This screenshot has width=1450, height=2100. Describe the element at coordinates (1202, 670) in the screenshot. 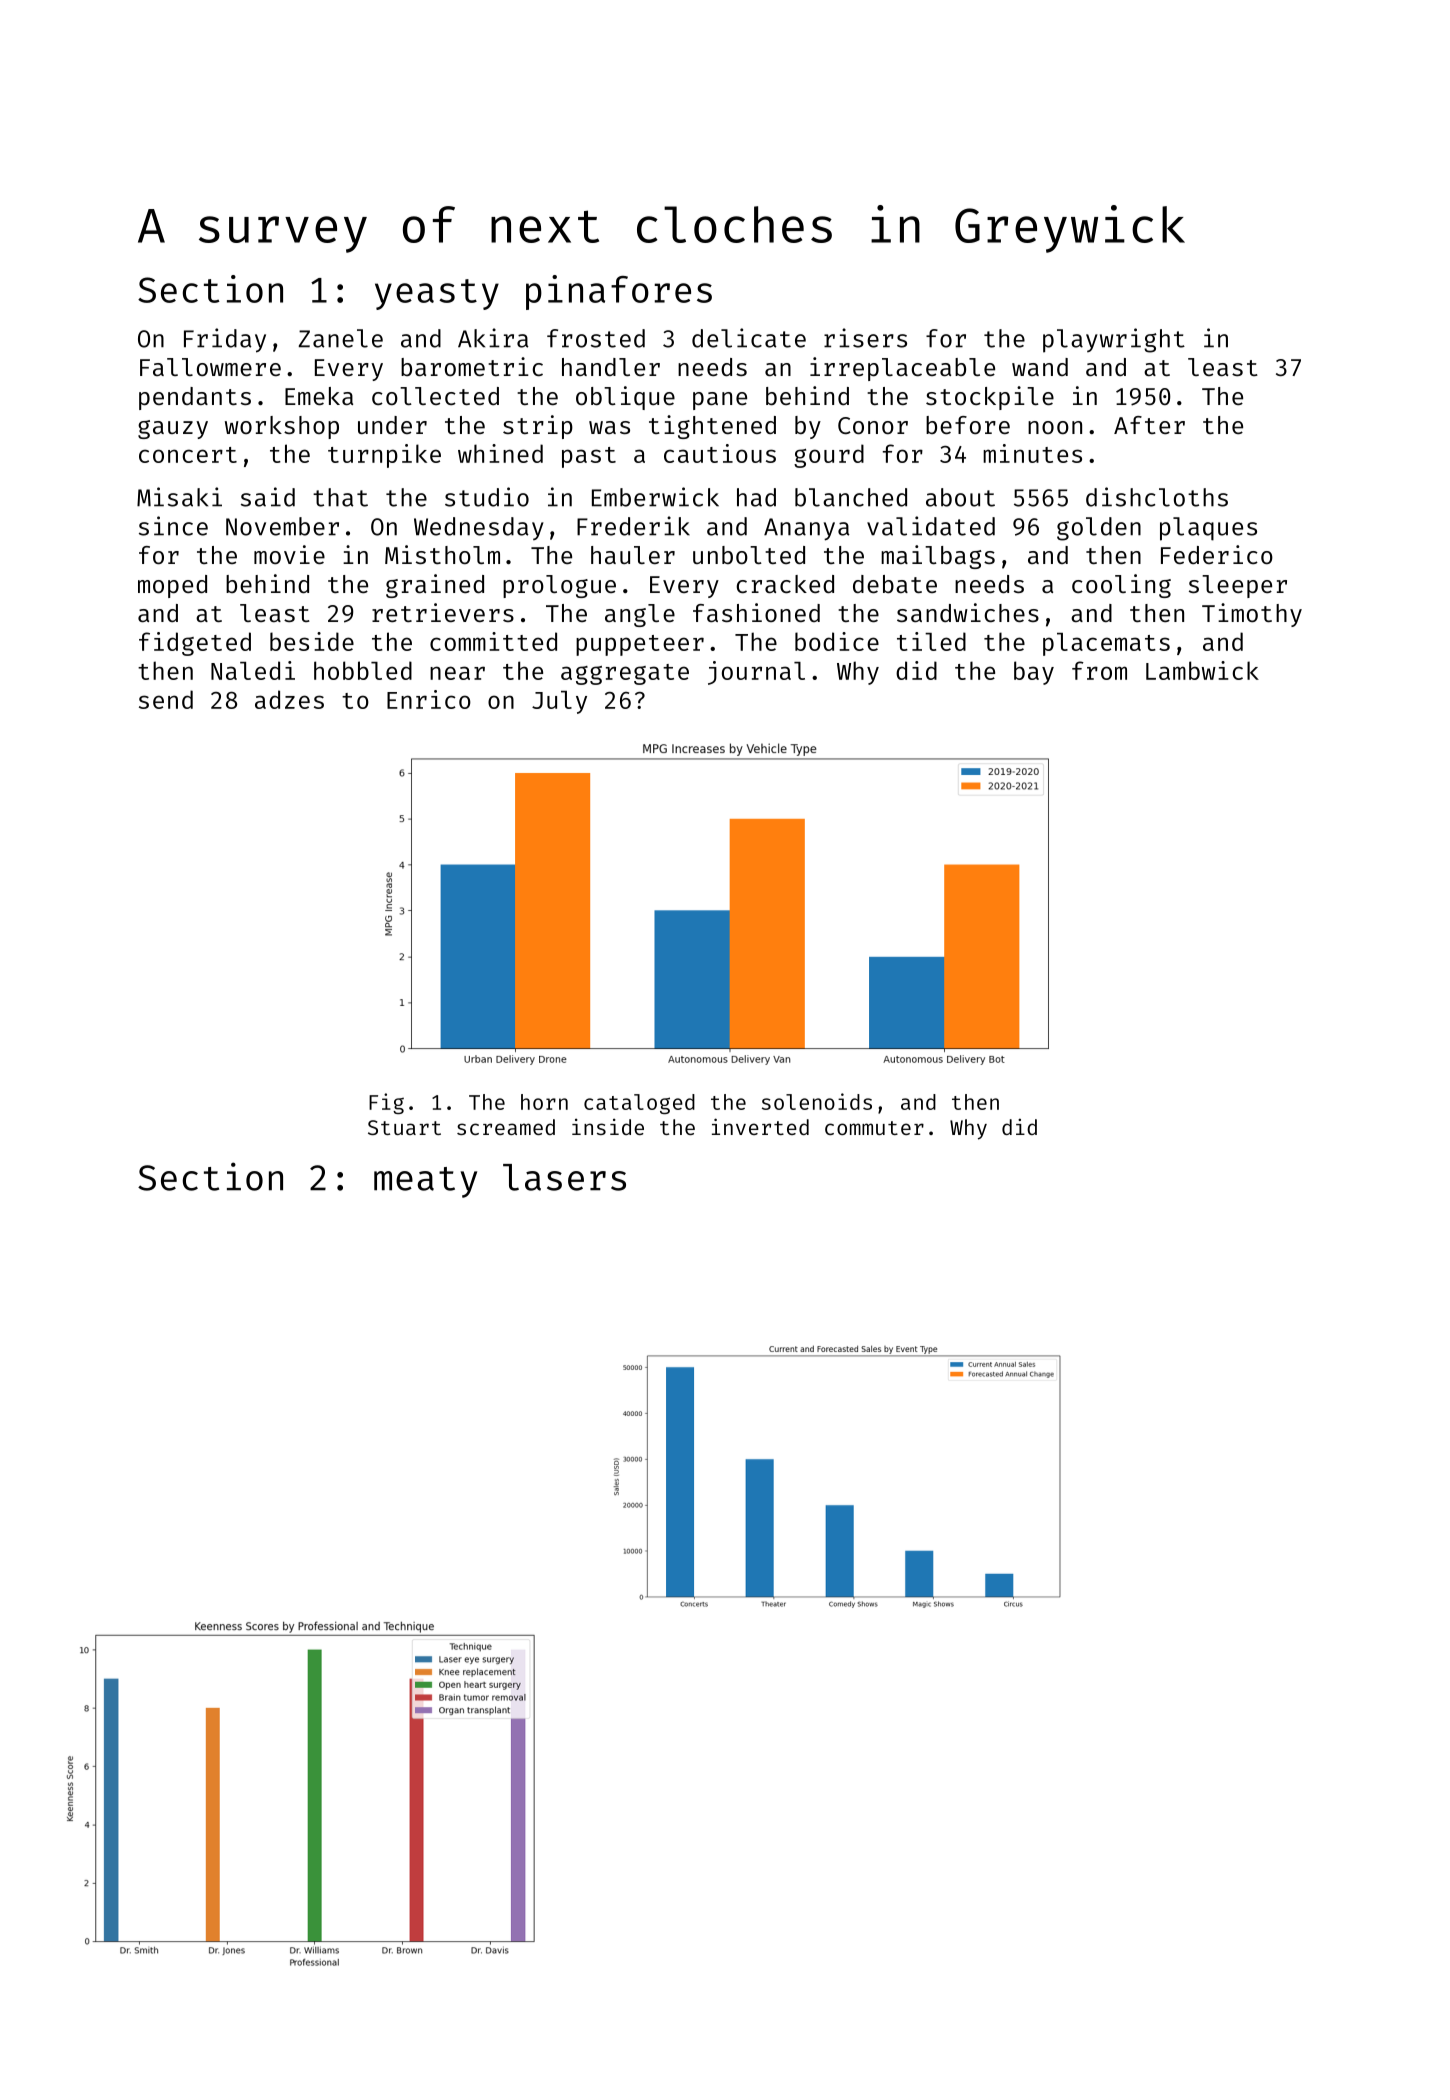

I see `Lambwick` at that location.
